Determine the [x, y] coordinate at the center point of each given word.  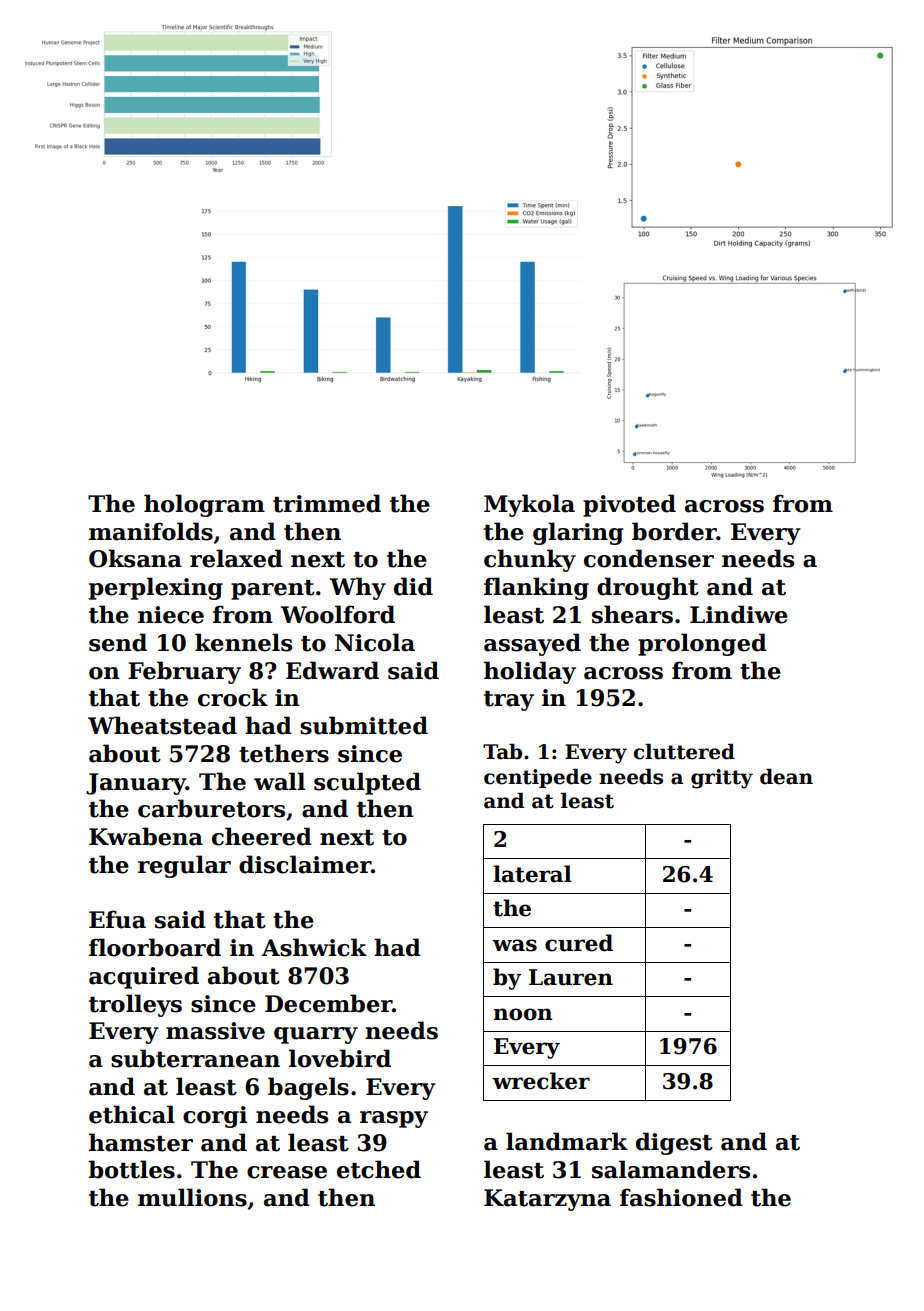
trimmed [327, 503]
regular [184, 866]
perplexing [156, 588]
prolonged [702, 644]
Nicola [375, 642]
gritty [722, 779]
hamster [141, 1142]
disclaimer [305, 864]
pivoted [629, 505]
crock [233, 697]
